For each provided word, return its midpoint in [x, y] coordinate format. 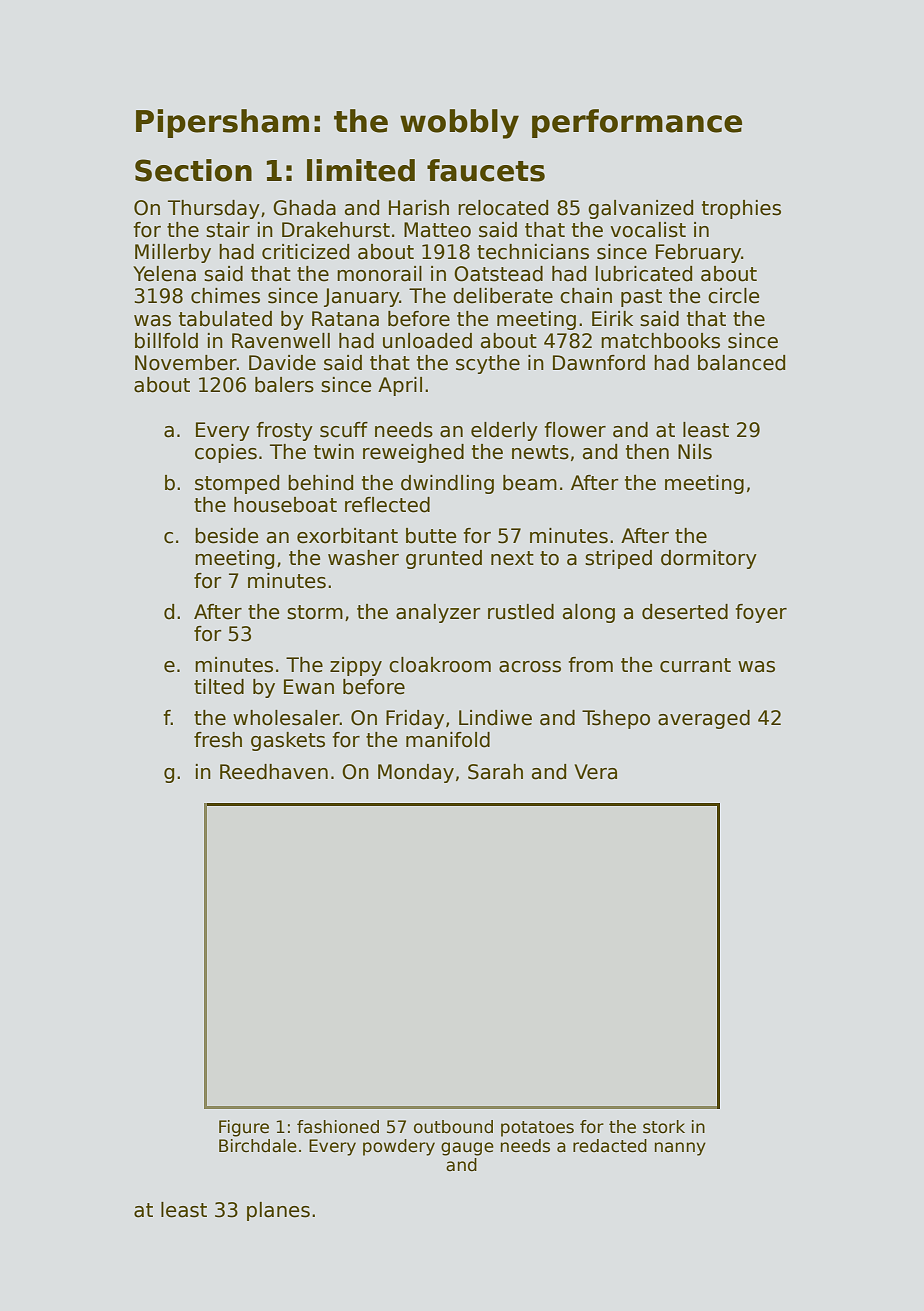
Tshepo [616, 719]
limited [361, 170]
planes [278, 1211]
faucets [486, 170]
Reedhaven [274, 772]
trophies [741, 209]
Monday [416, 773]
